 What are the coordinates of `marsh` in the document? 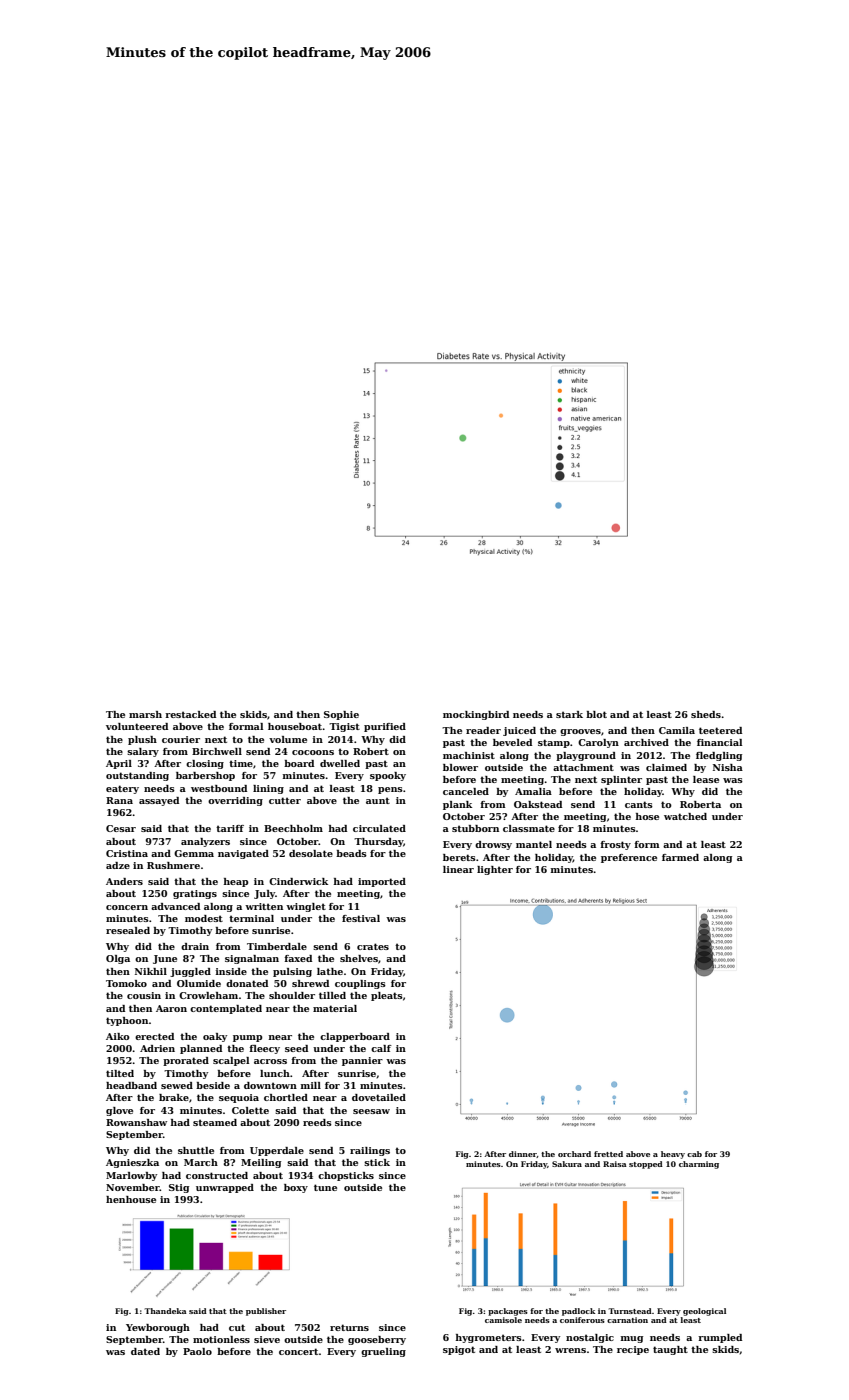 It's located at (145, 714).
